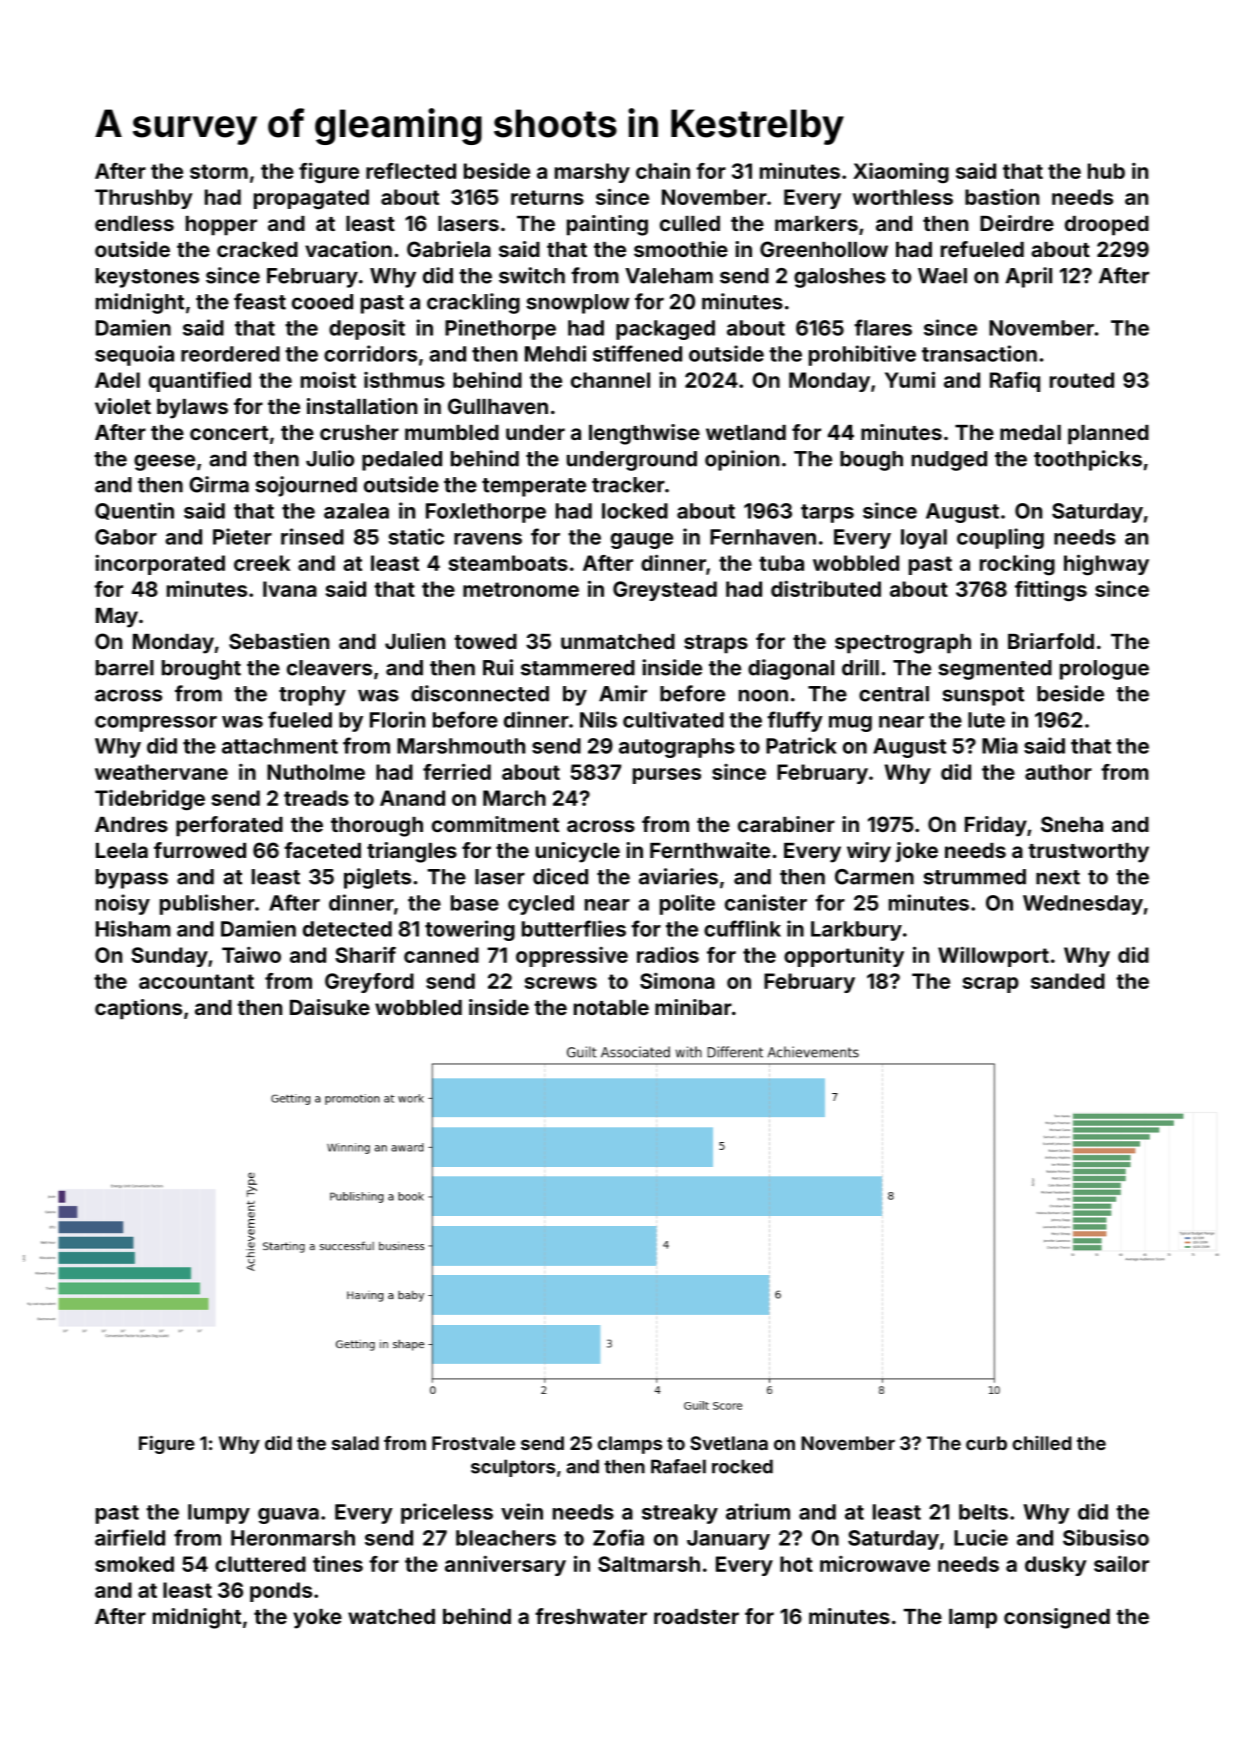 The width and height of the page is (1244, 1760). What do you see at coordinates (663, 170) in the page?
I see `chain` at bounding box center [663, 170].
